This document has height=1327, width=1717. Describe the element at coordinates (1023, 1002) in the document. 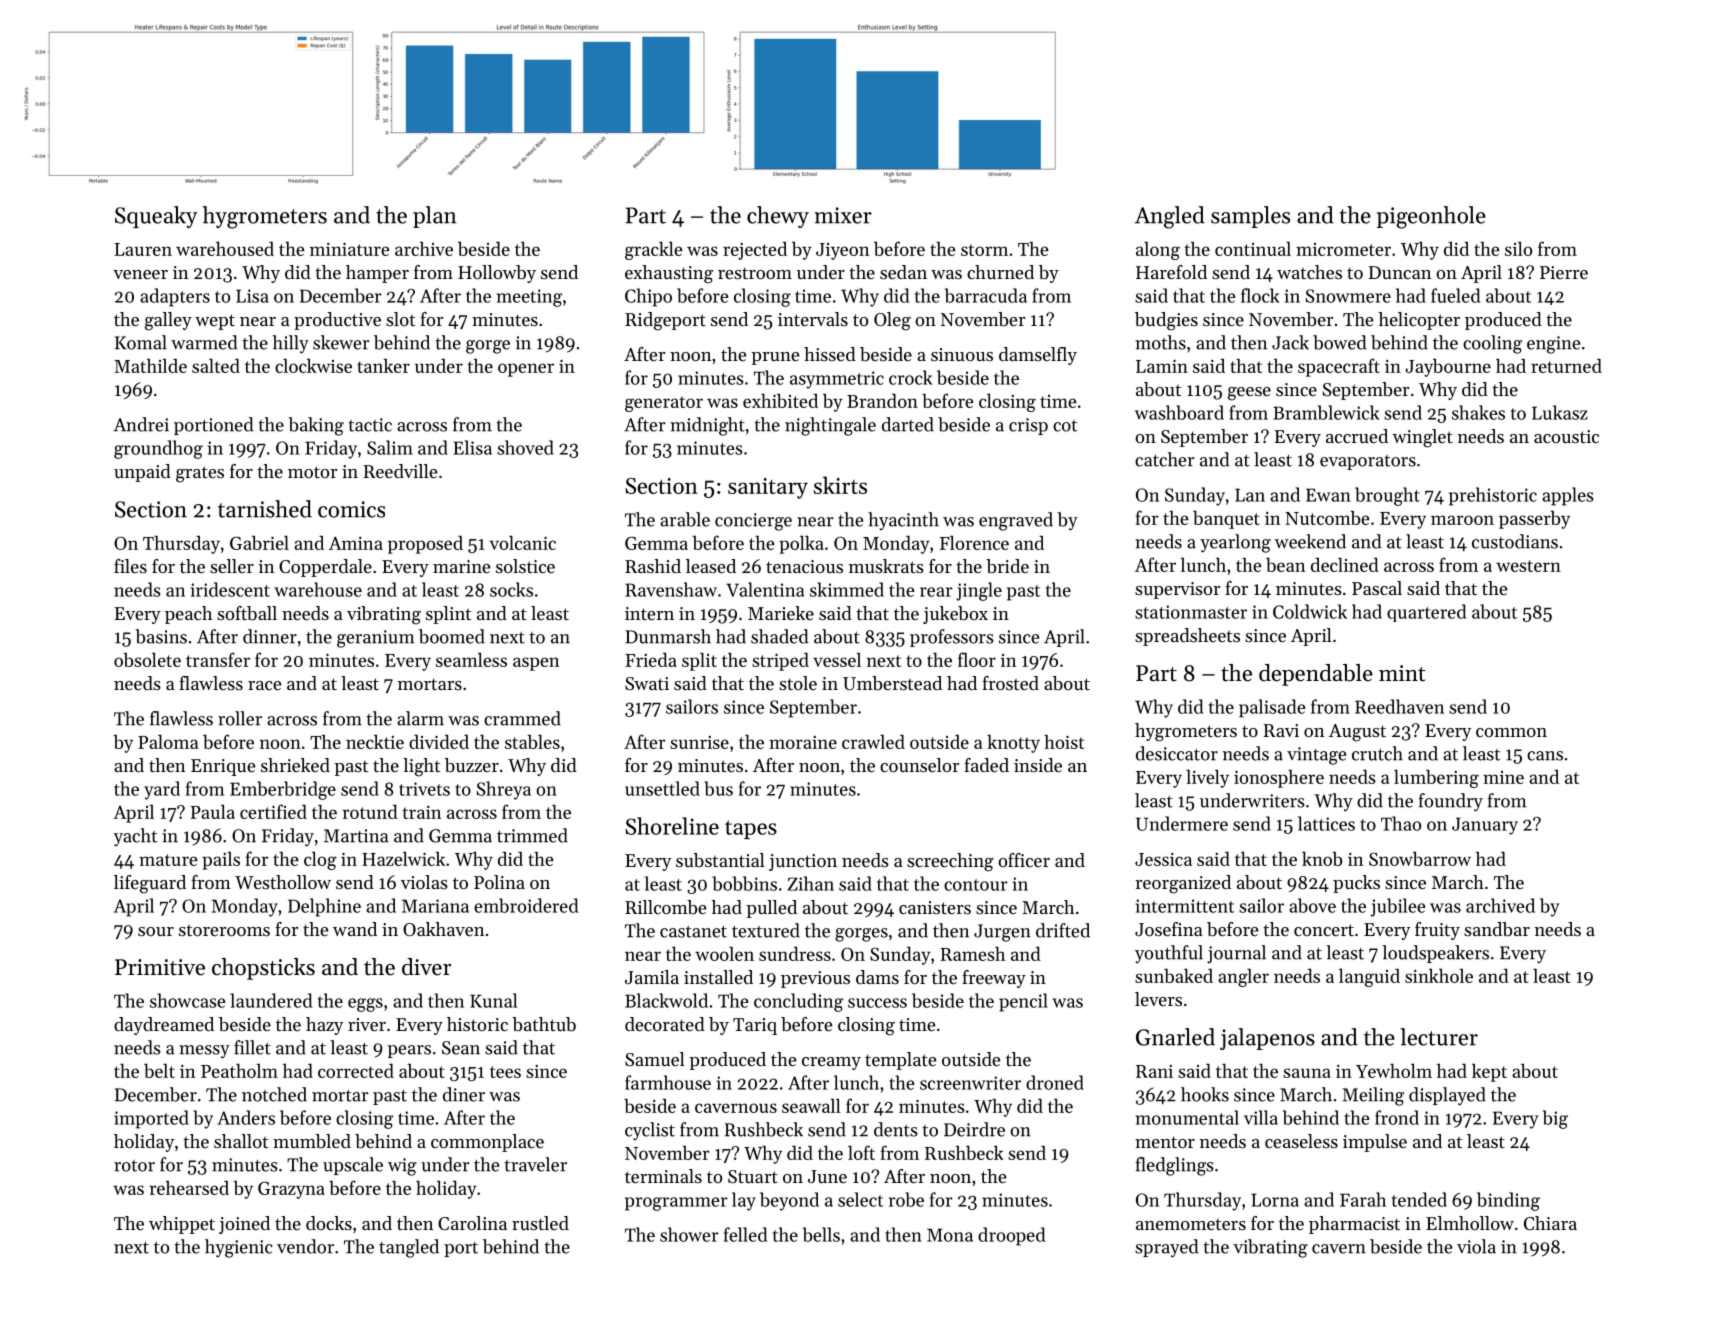

I see `pencil` at that location.
